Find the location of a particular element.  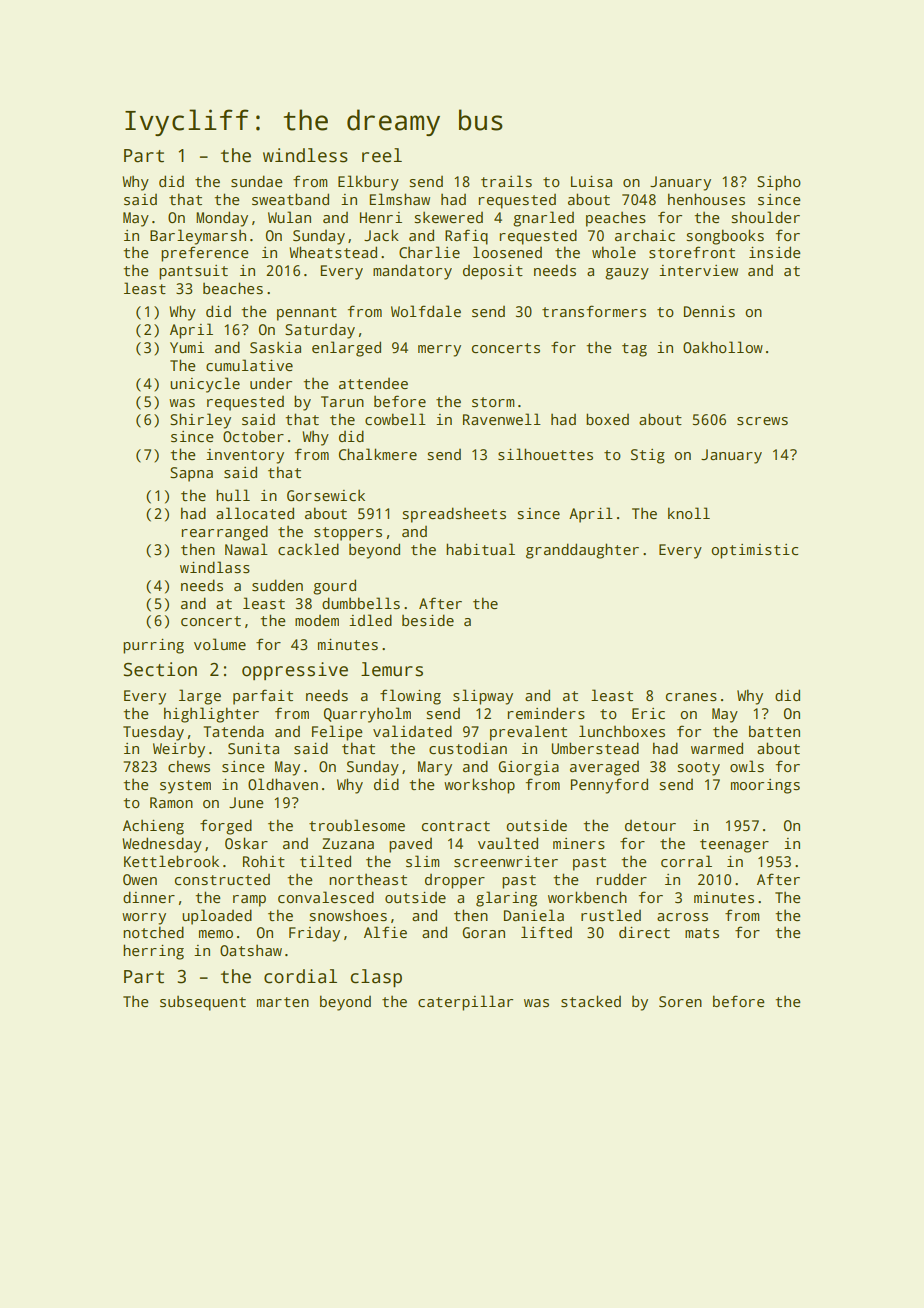

forged is located at coordinates (226, 827).
